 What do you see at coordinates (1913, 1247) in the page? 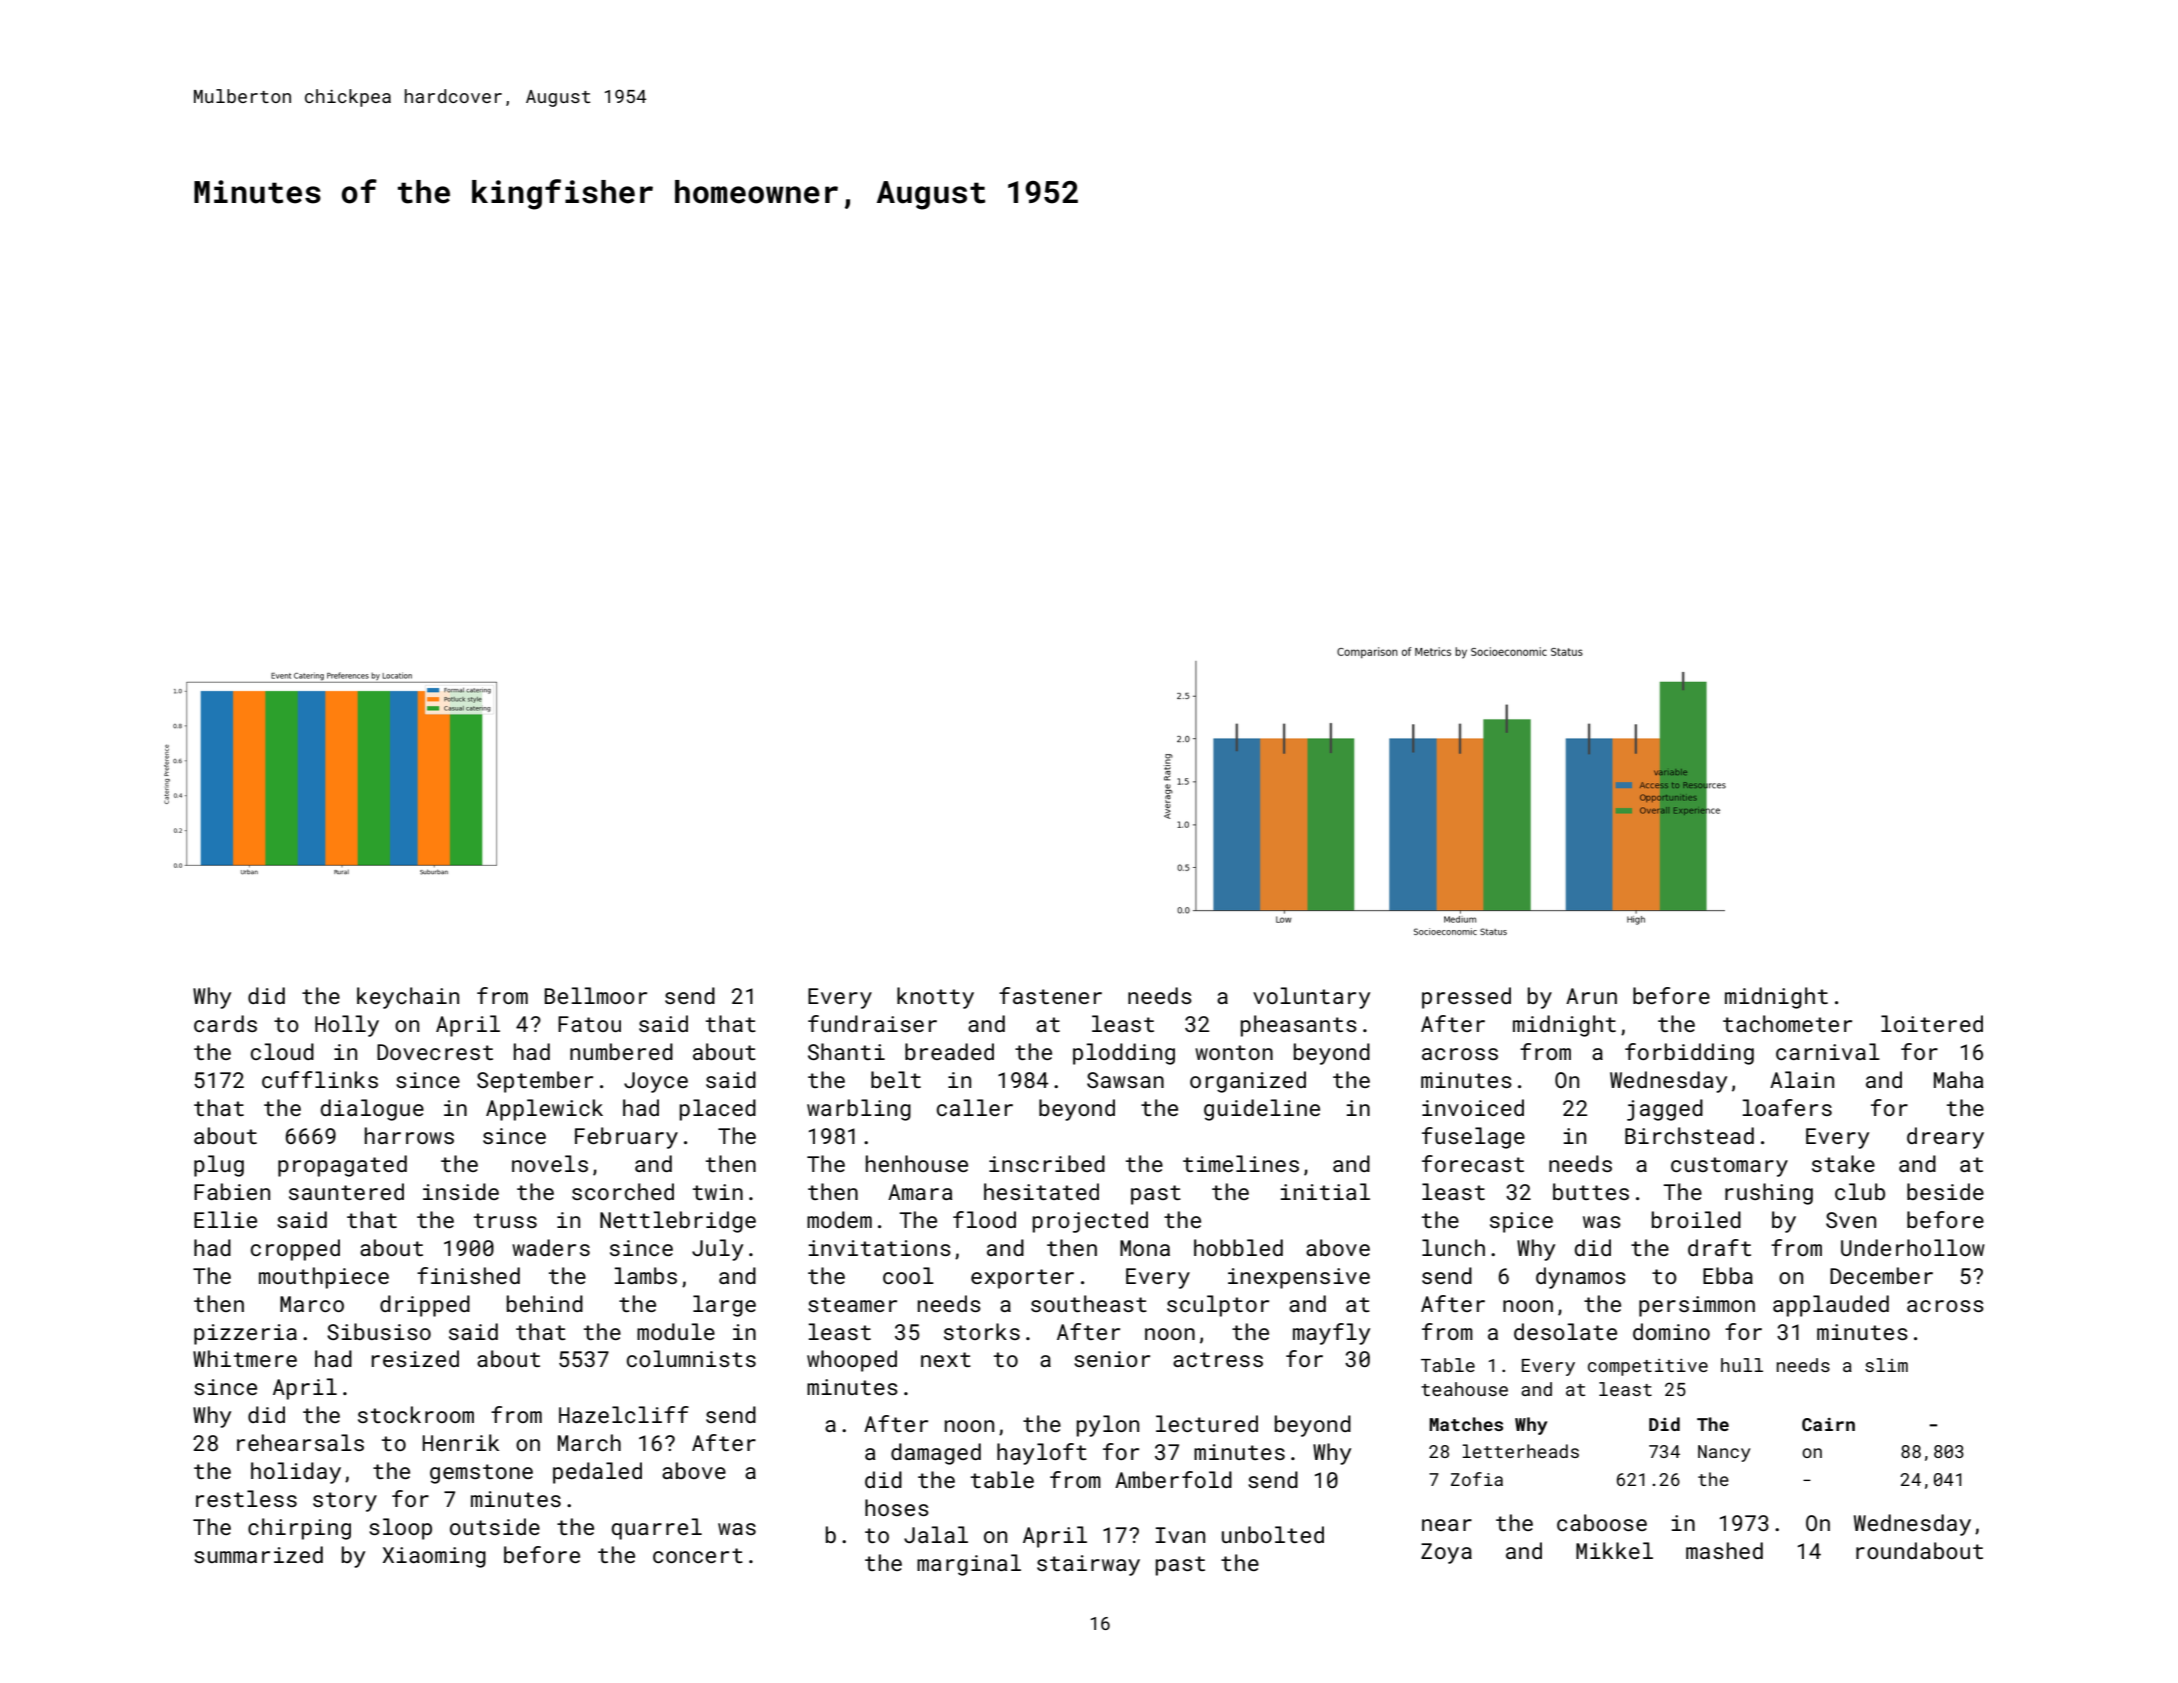
I see `Underhollow` at bounding box center [1913, 1247].
